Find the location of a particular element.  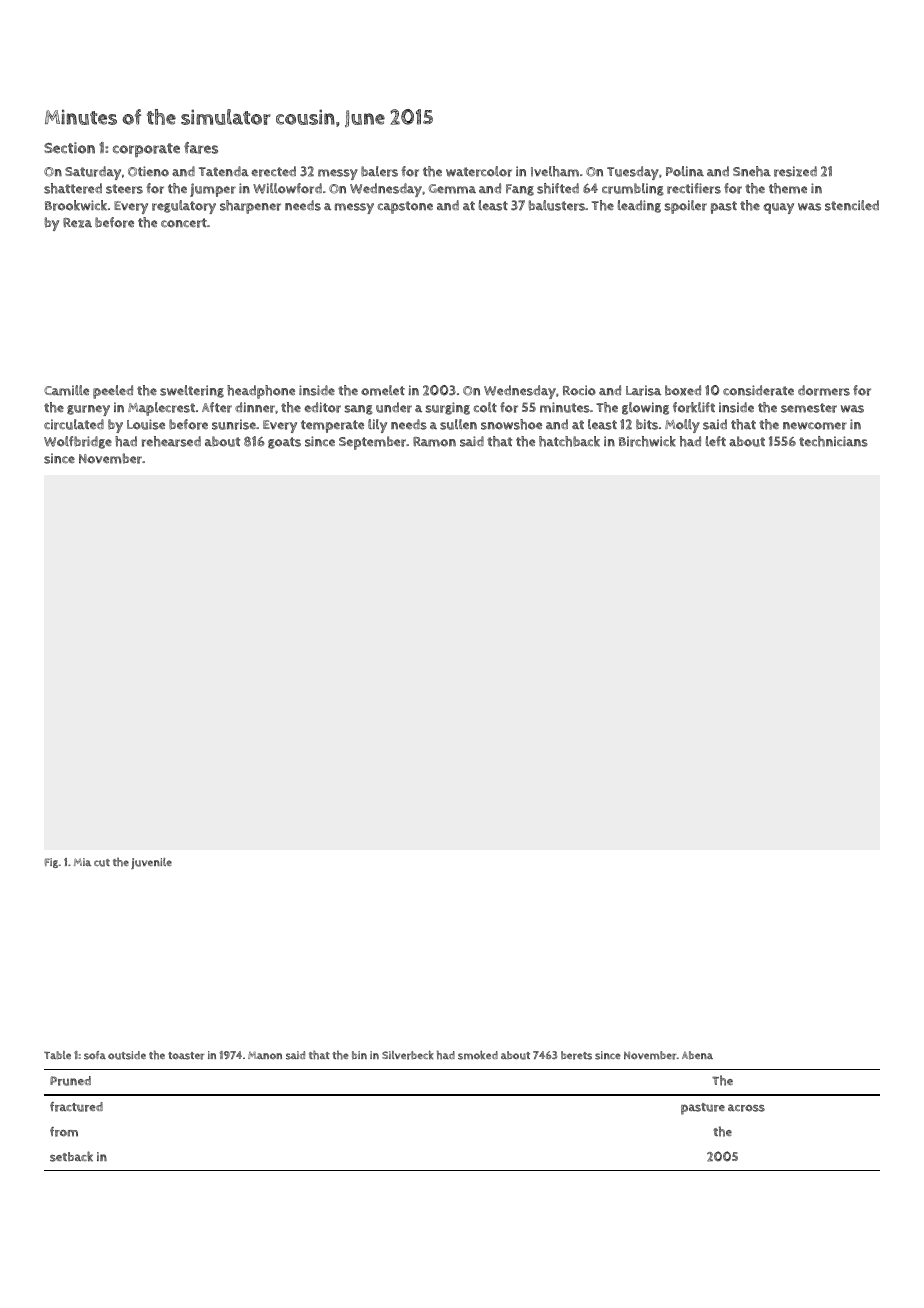

Wolfbridge is located at coordinates (78, 442).
